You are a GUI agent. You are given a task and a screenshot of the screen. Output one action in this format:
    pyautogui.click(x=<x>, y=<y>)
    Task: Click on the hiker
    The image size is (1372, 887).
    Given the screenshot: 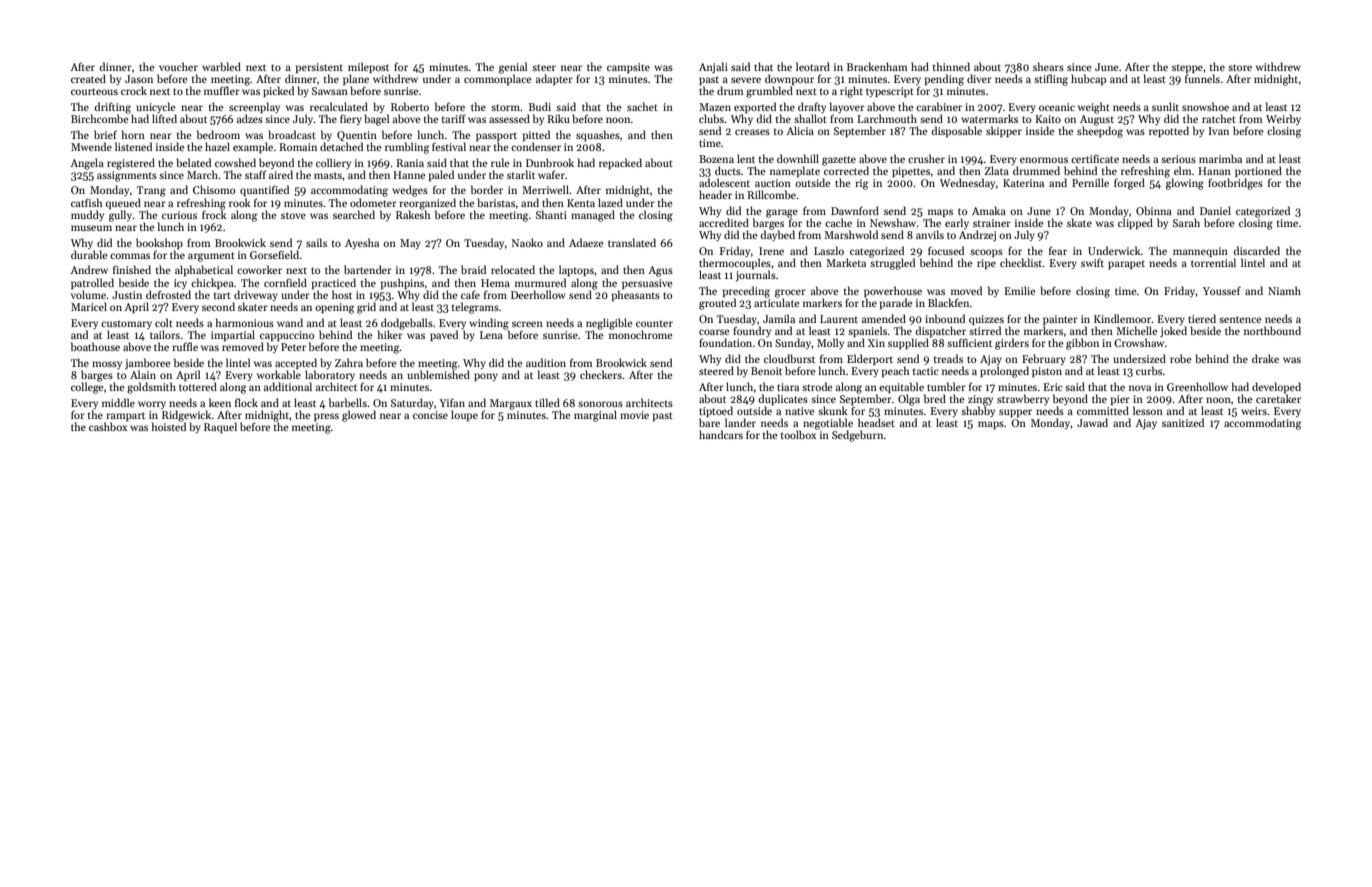 What is the action you would take?
    pyautogui.click(x=390, y=334)
